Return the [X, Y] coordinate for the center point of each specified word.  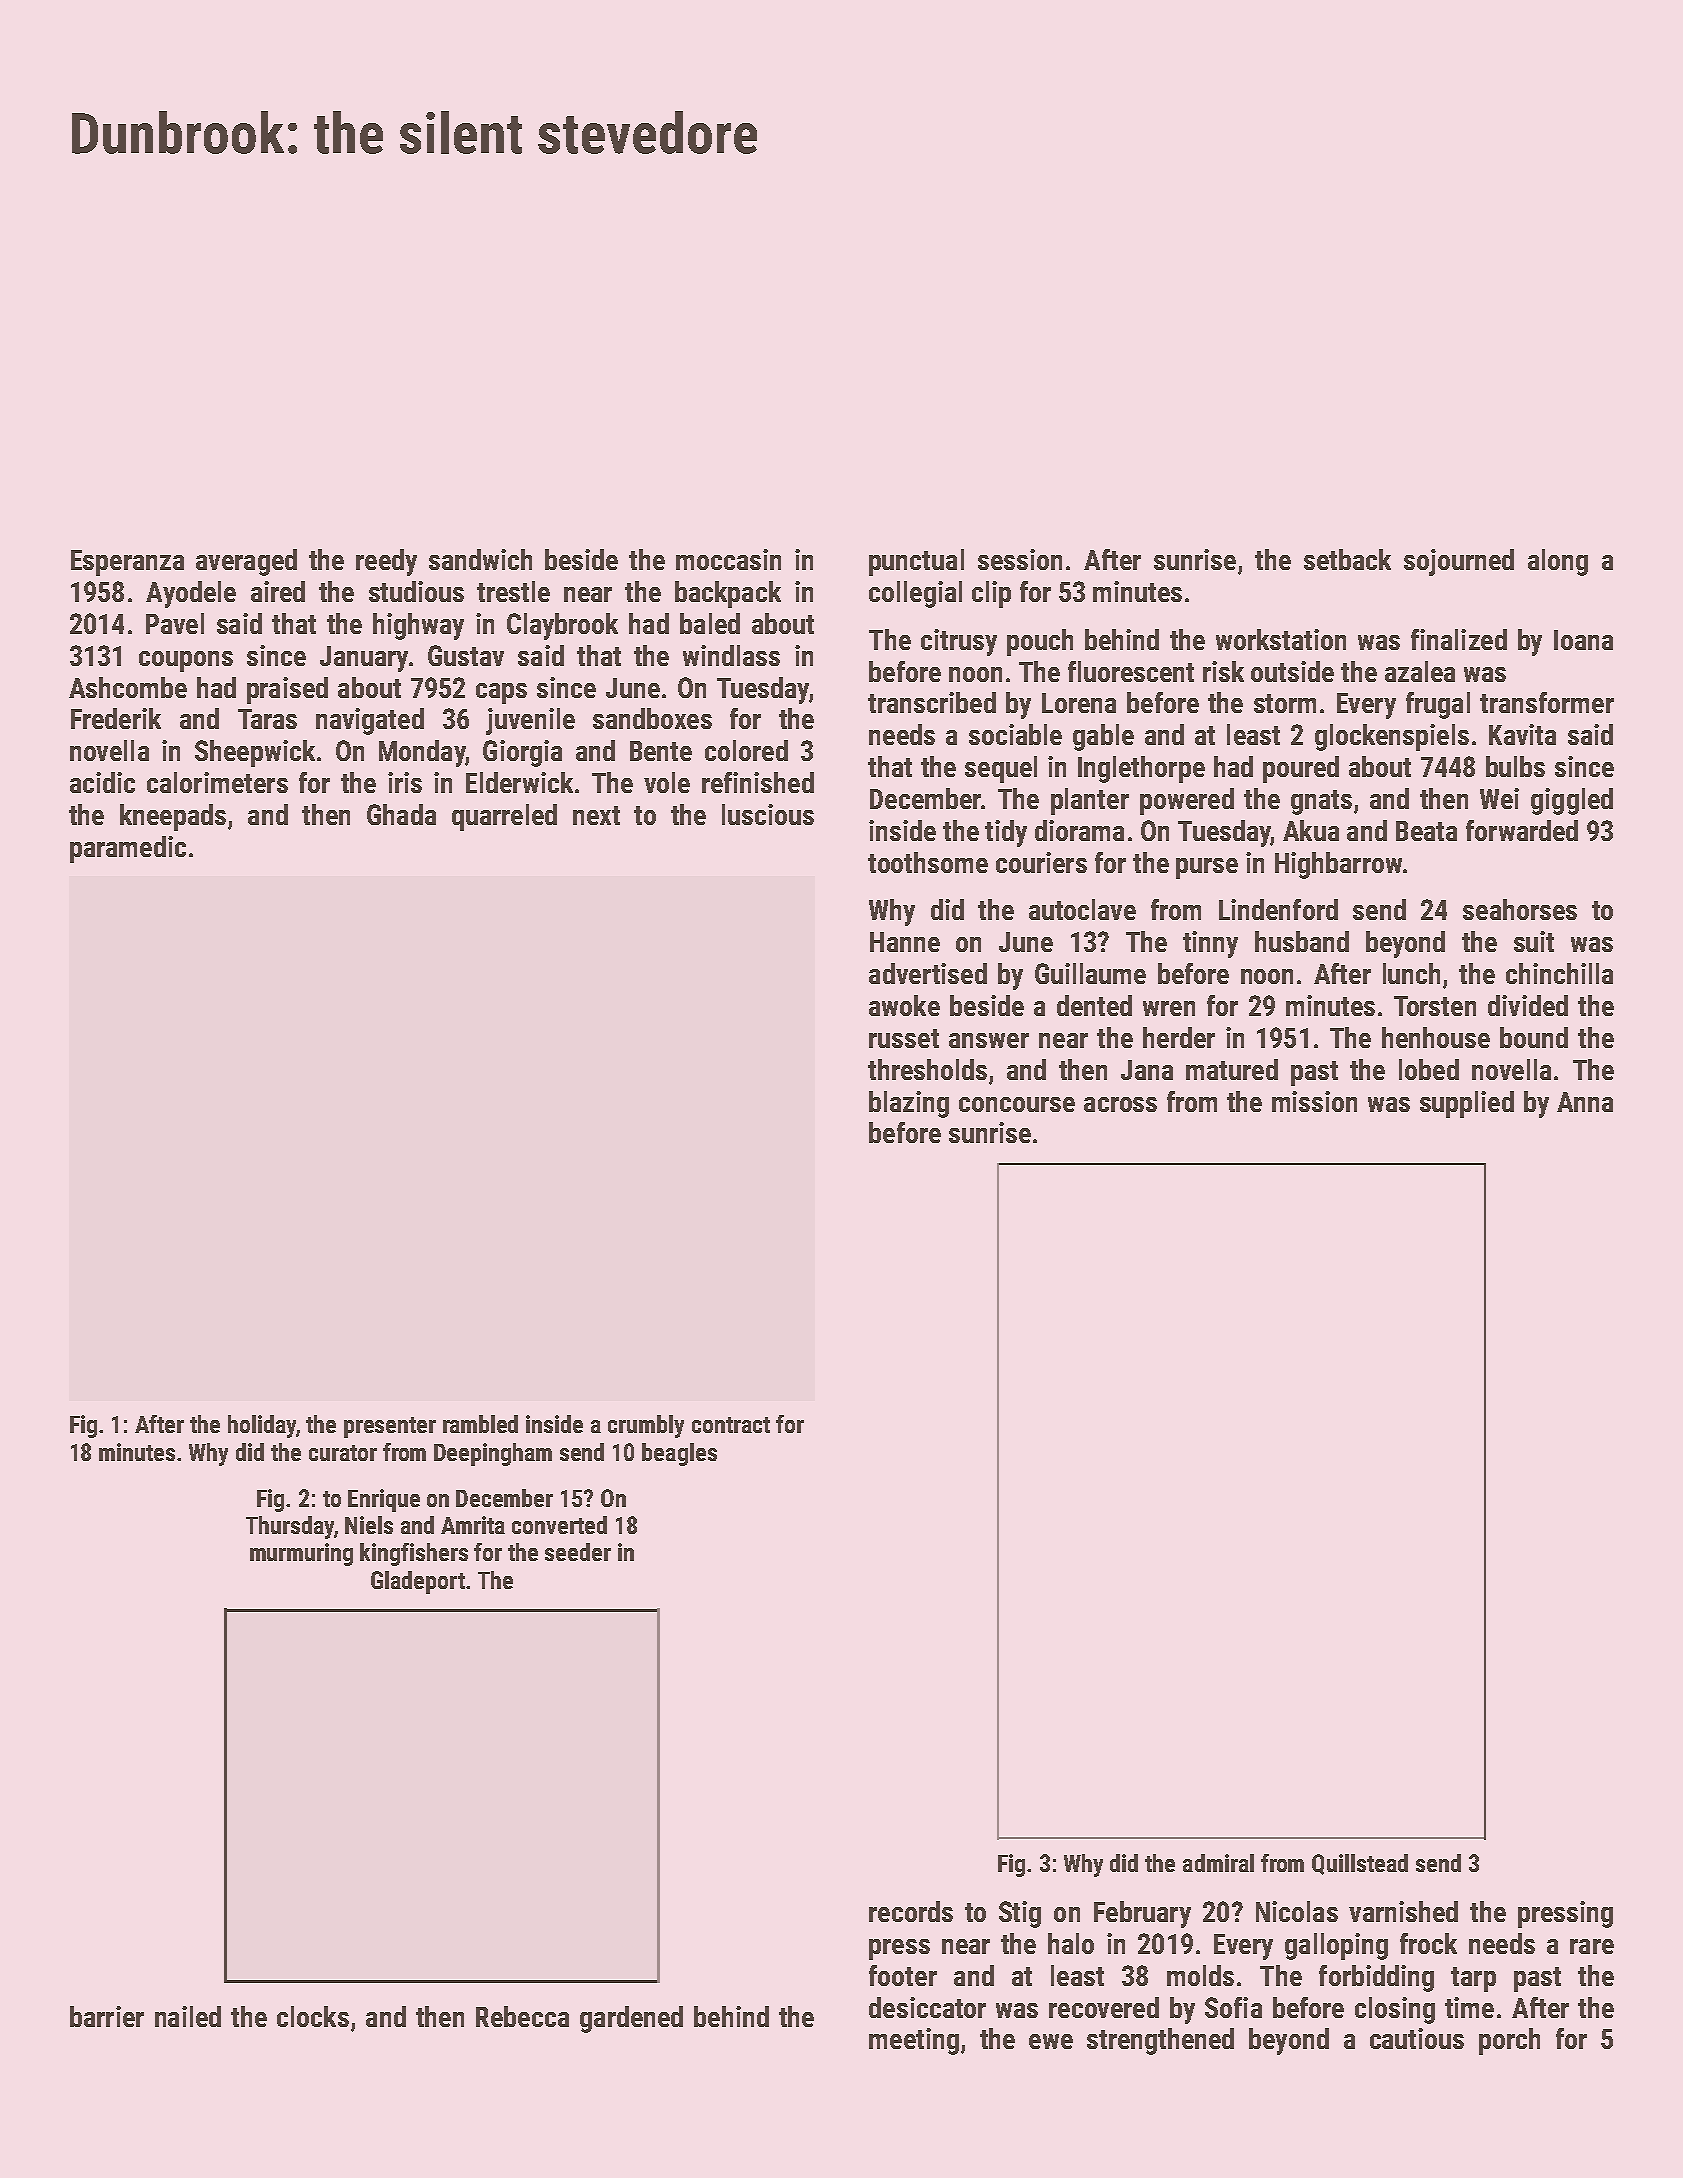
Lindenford [1278, 909]
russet [904, 1038]
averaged [246, 562]
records [911, 1911]
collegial [915, 594]
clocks [313, 2016]
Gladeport [418, 1582]
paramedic [128, 849]
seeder [578, 1552]
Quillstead [1360, 1864]
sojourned [1459, 562]
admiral [1218, 1863]
